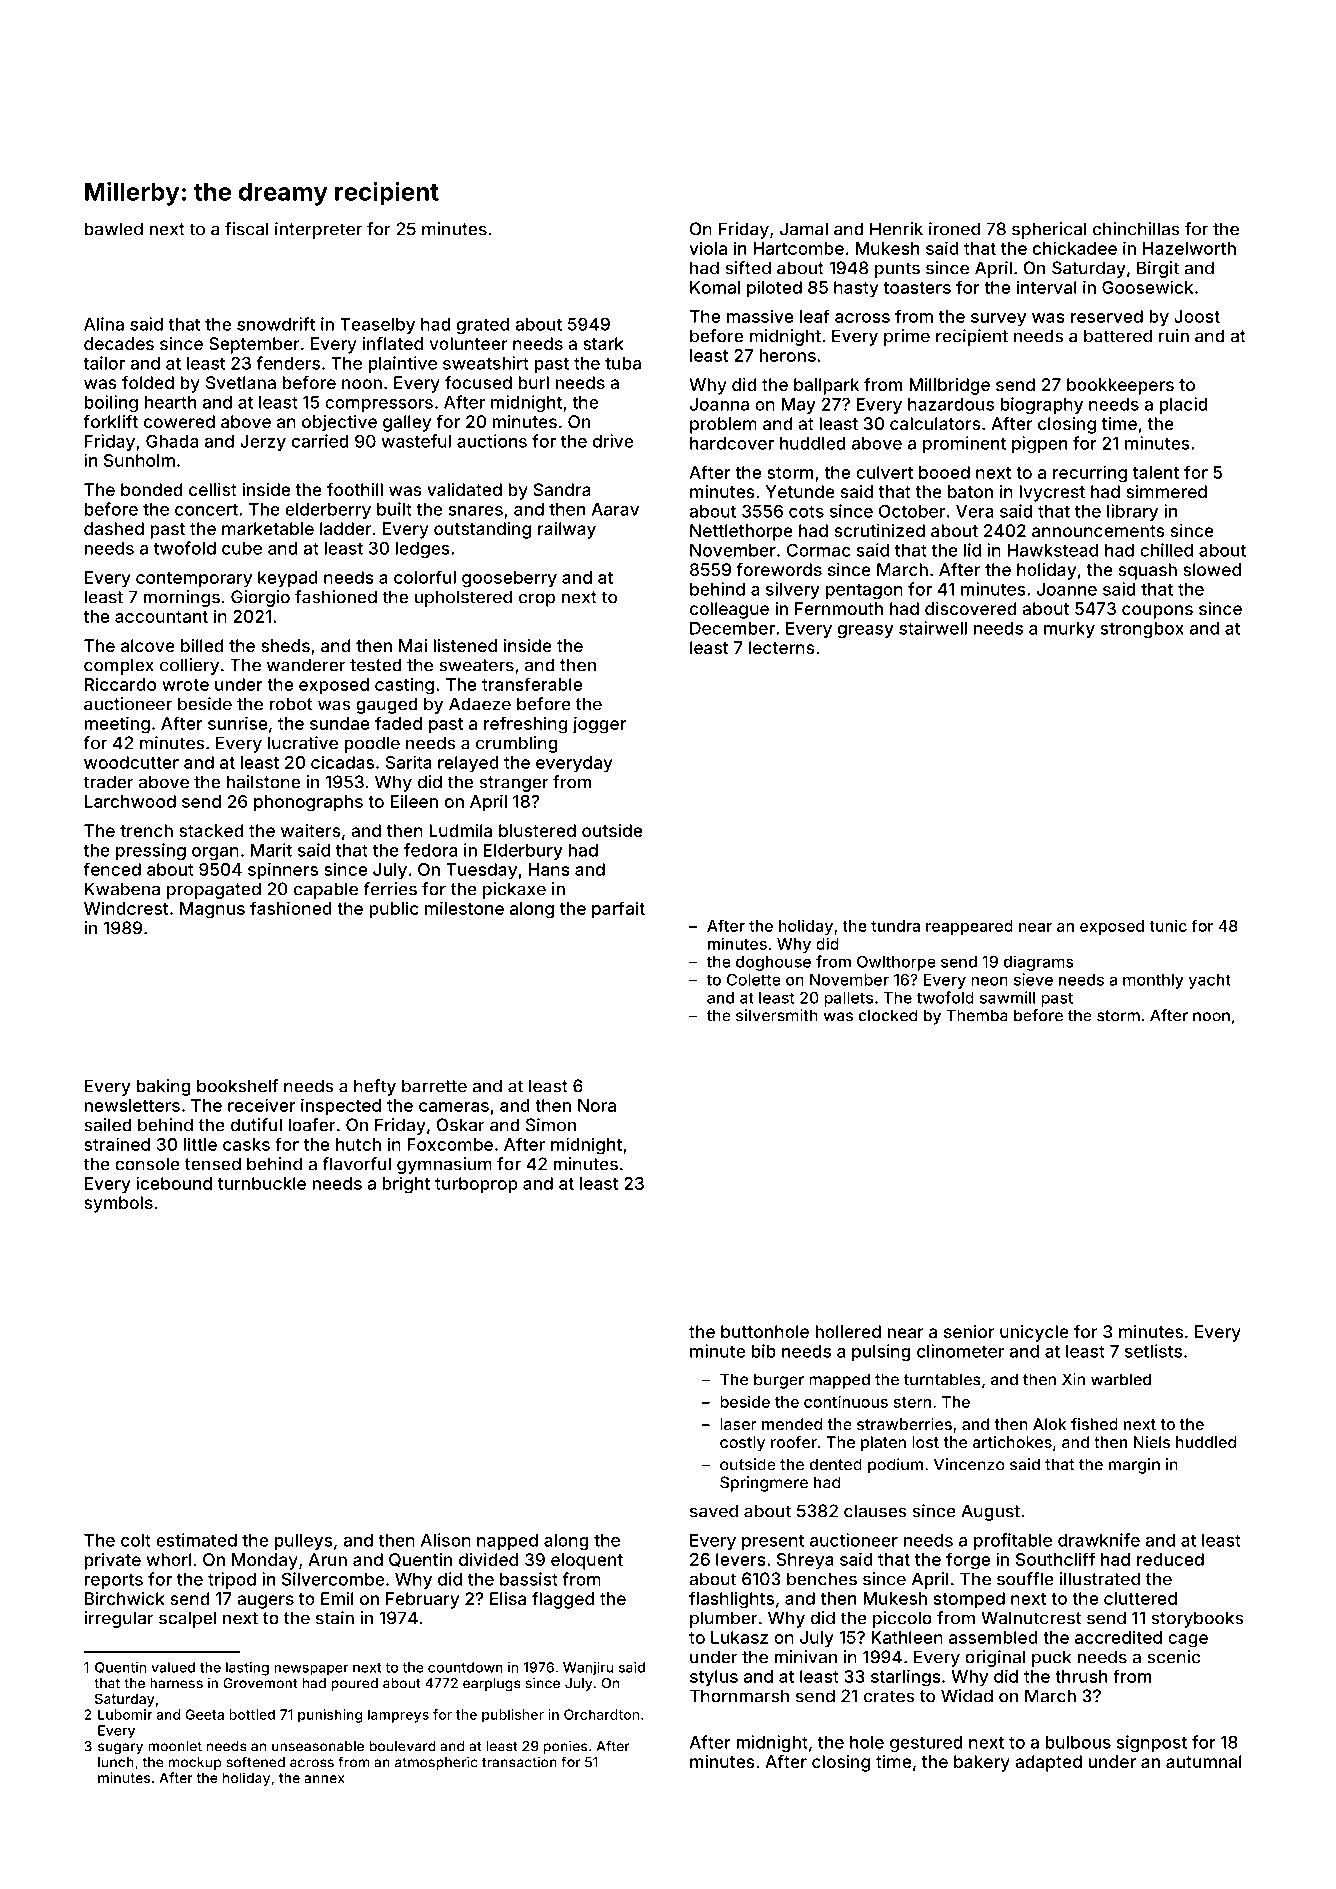 This screenshot has width=1336, height=1889. Describe the element at coordinates (195, 1763) in the screenshot. I see `mockup` at that location.
